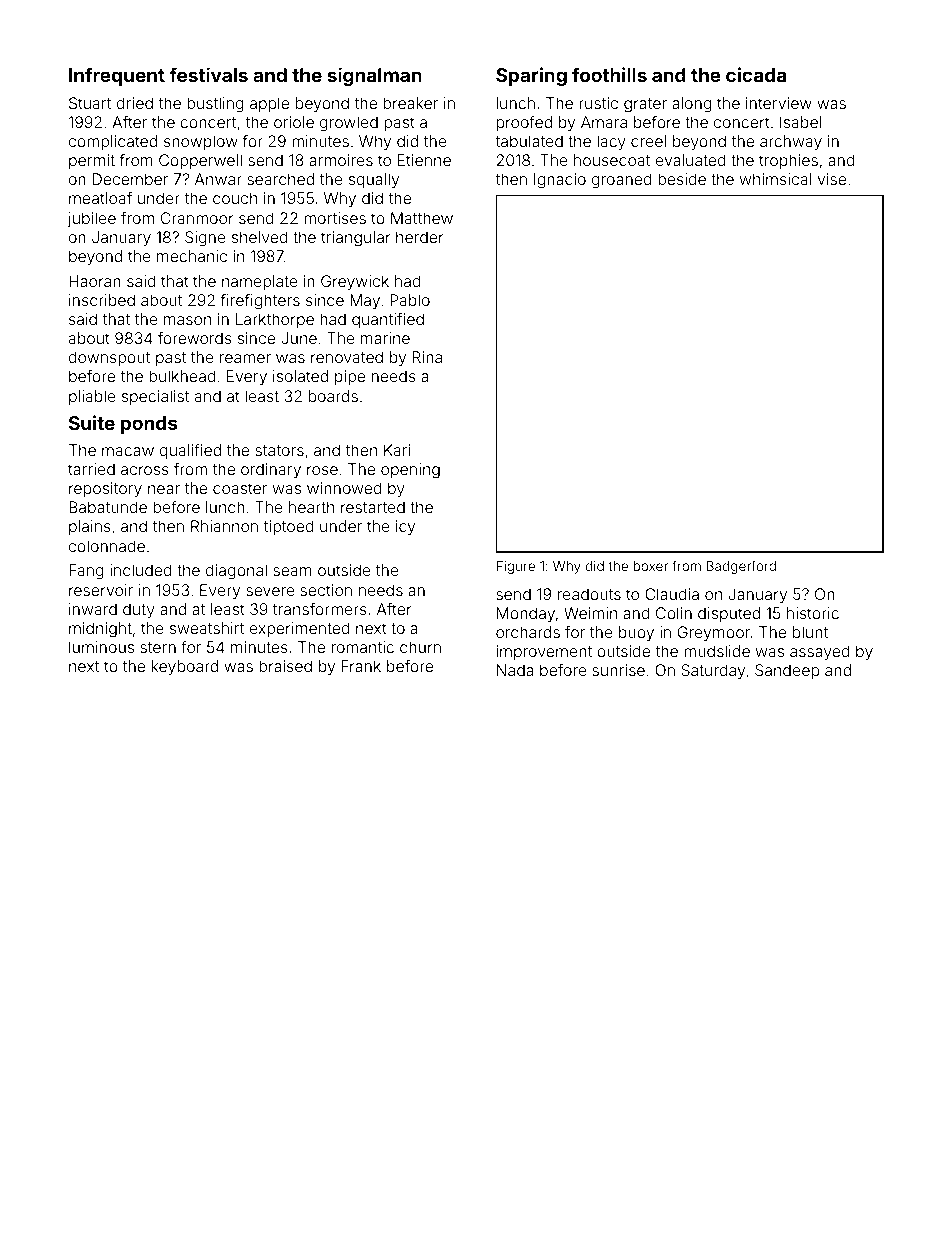 The width and height of the page is (952, 1233). Describe the element at coordinates (741, 567) in the page. I see `Badgerford` at that location.
